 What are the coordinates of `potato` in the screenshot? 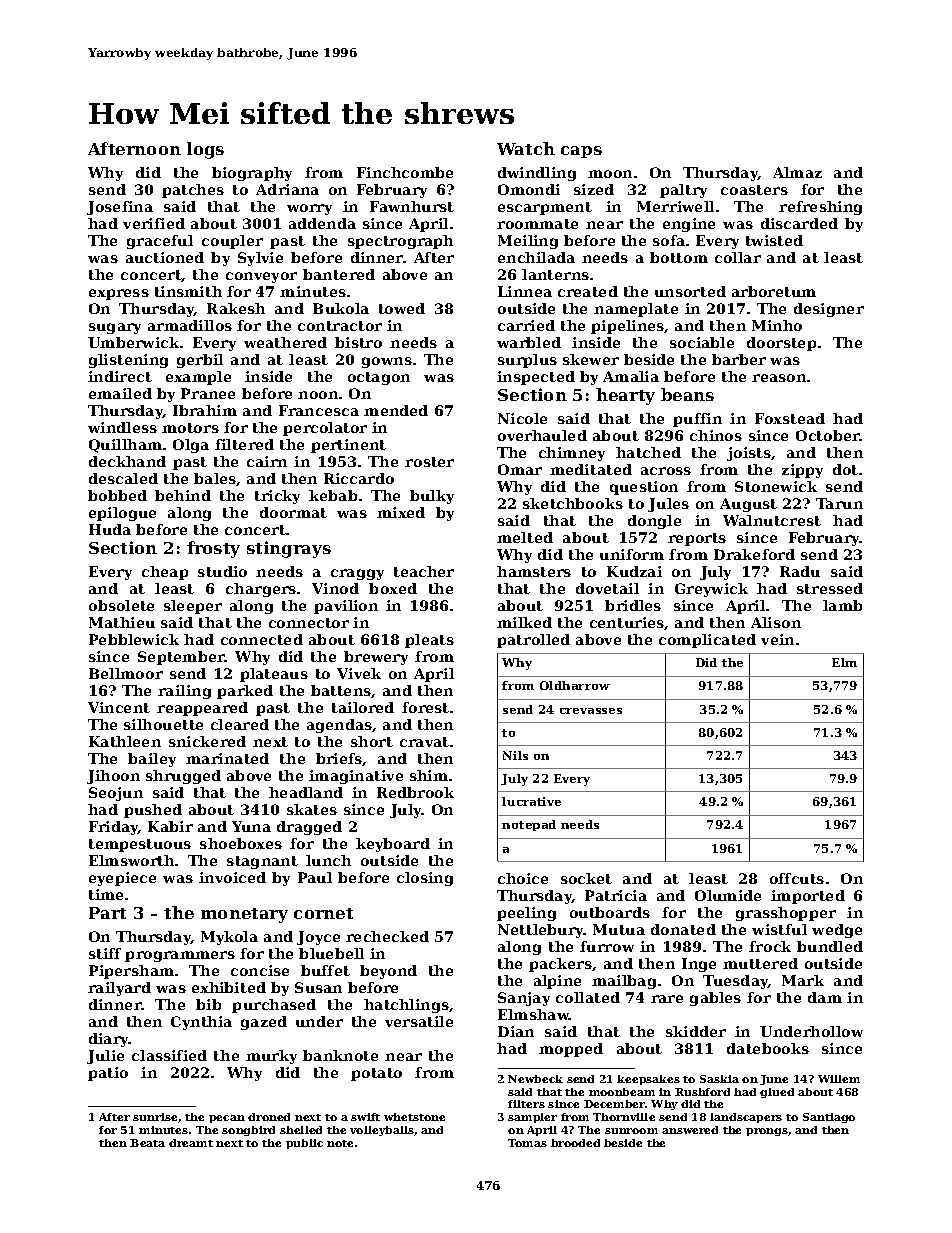 It's located at (376, 1074).
